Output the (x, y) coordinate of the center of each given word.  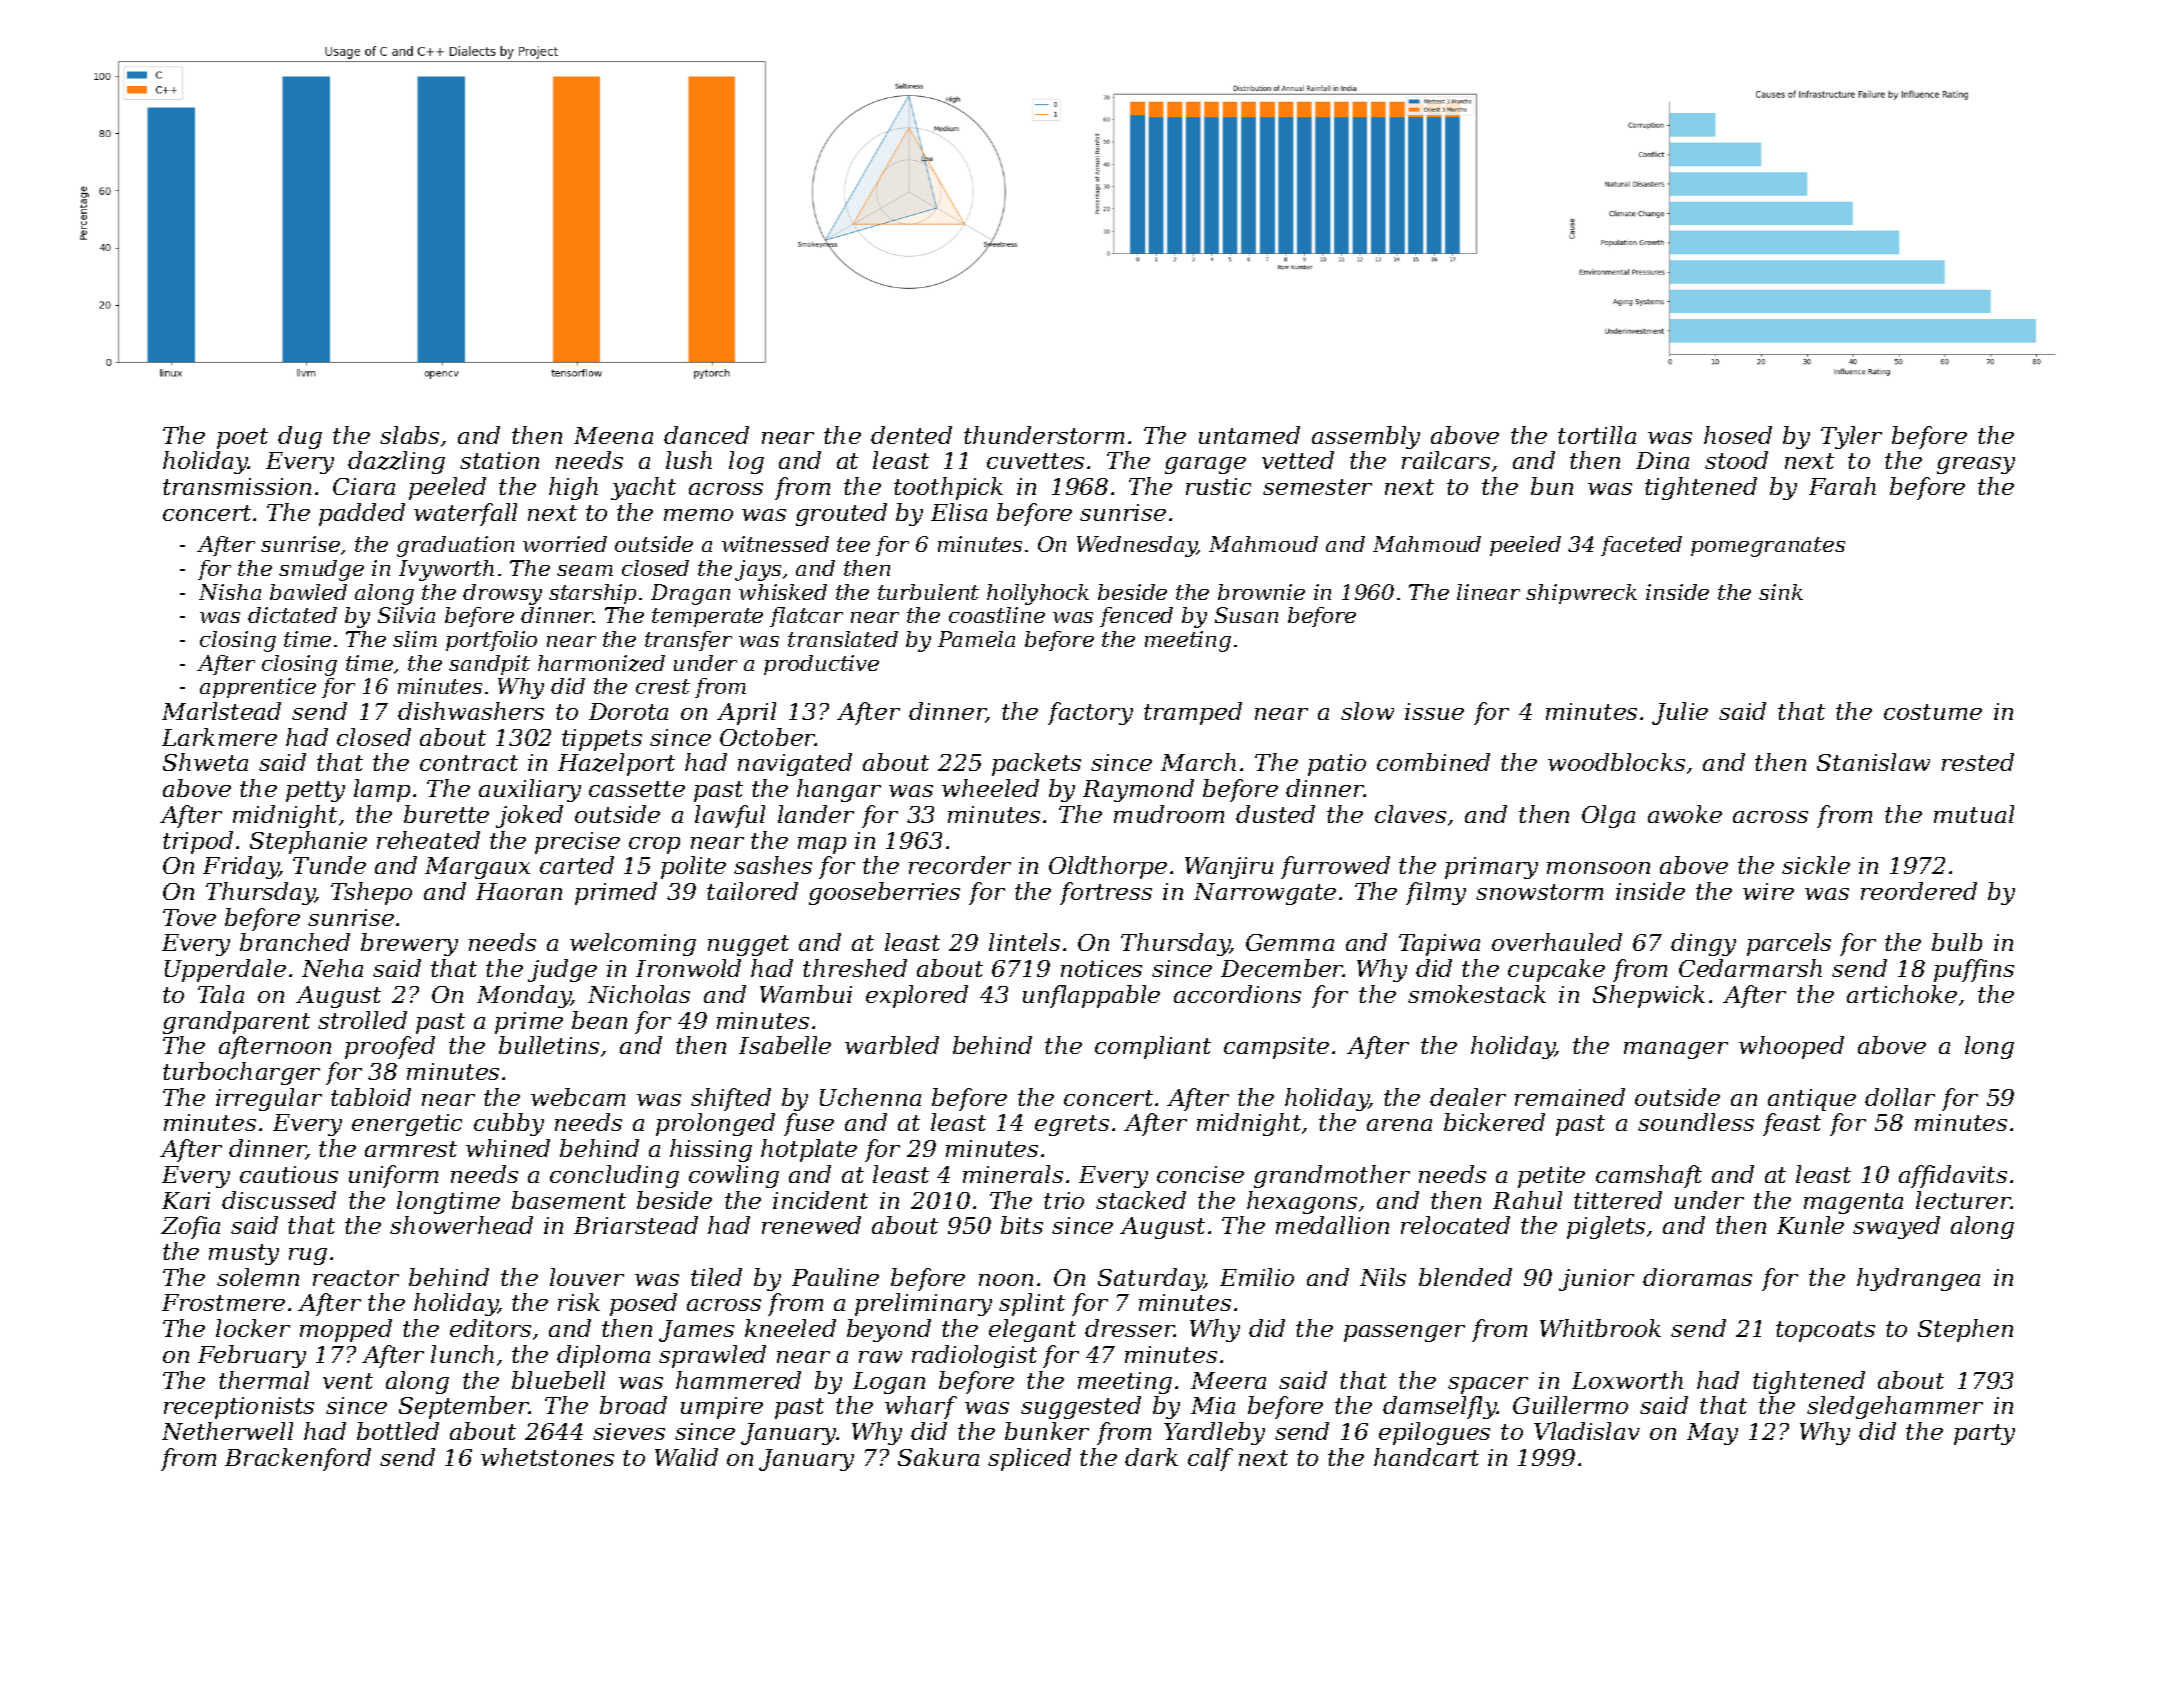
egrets (1072, 1125)
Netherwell (227, 1431)
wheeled (990, 788)
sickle (1816, 865)
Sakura (938, 1457)
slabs (409, 435)
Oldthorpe (1108, 867)
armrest (411, 1149)
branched (295, 942)
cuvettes (1035, 461)
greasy (1976, 465)
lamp (382, 790)
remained (1570, 1097)
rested (1978, 762)
